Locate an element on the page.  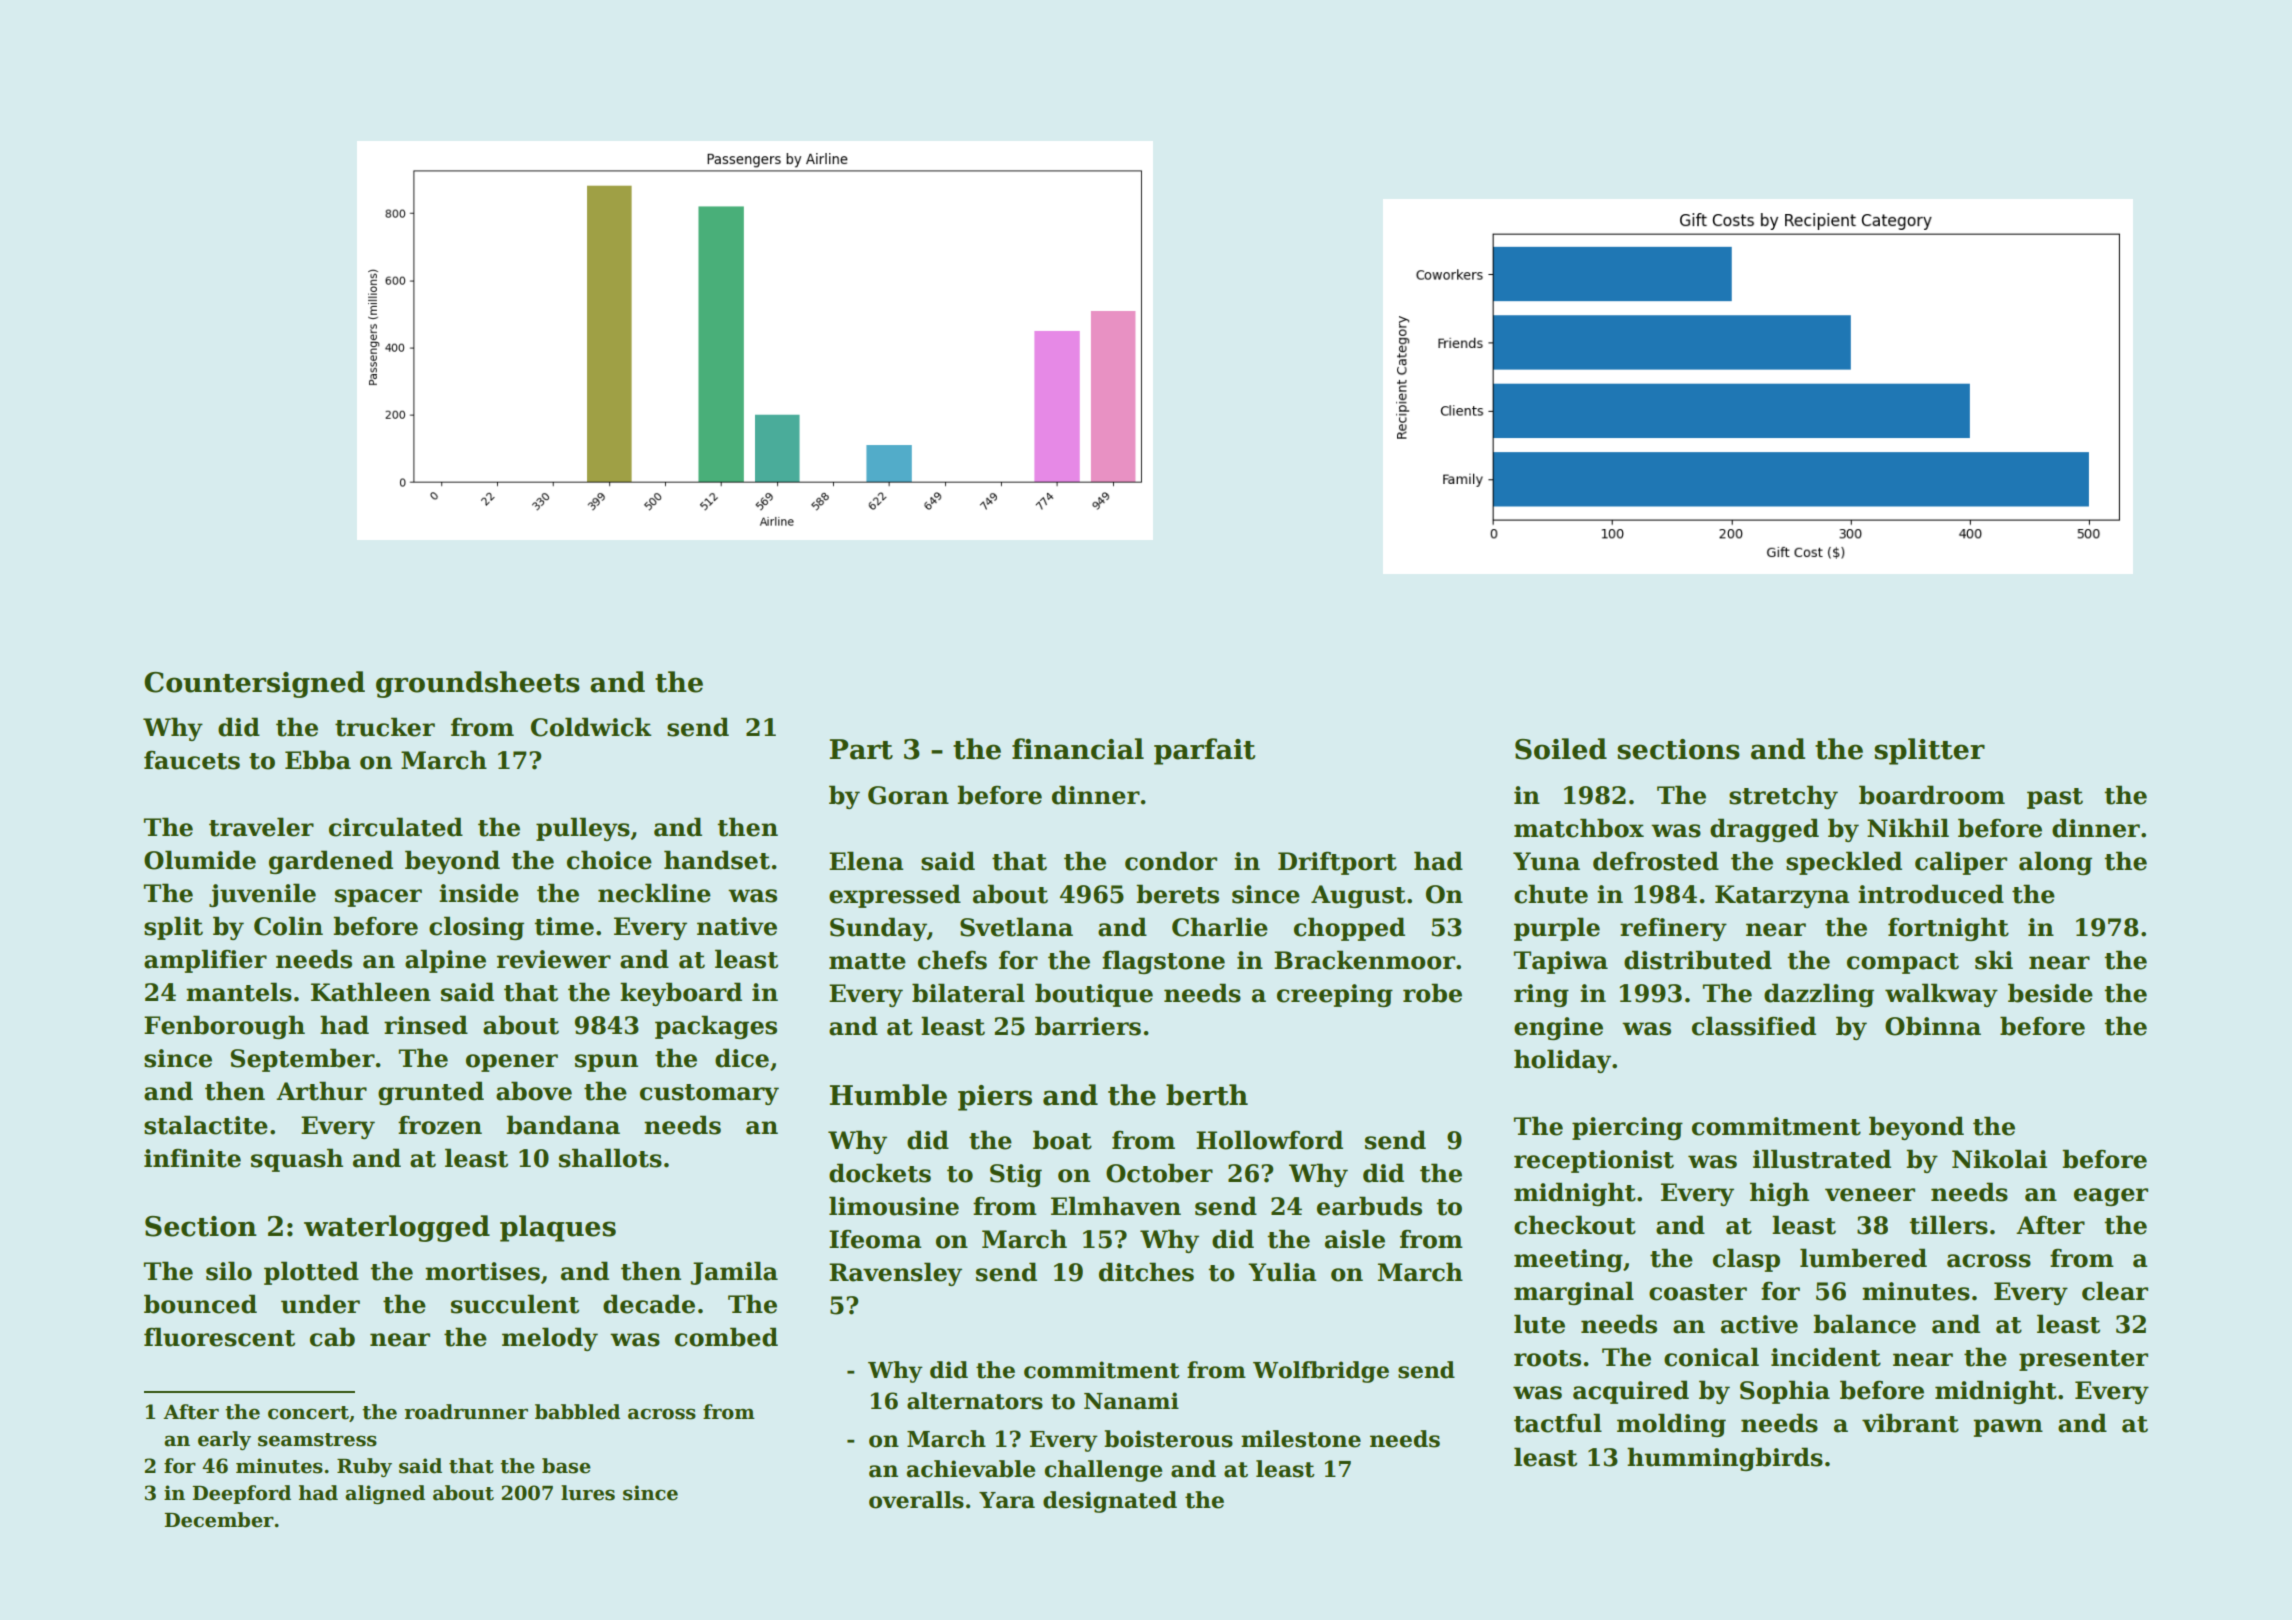
berth is located at coordinates (1207, 1095).
